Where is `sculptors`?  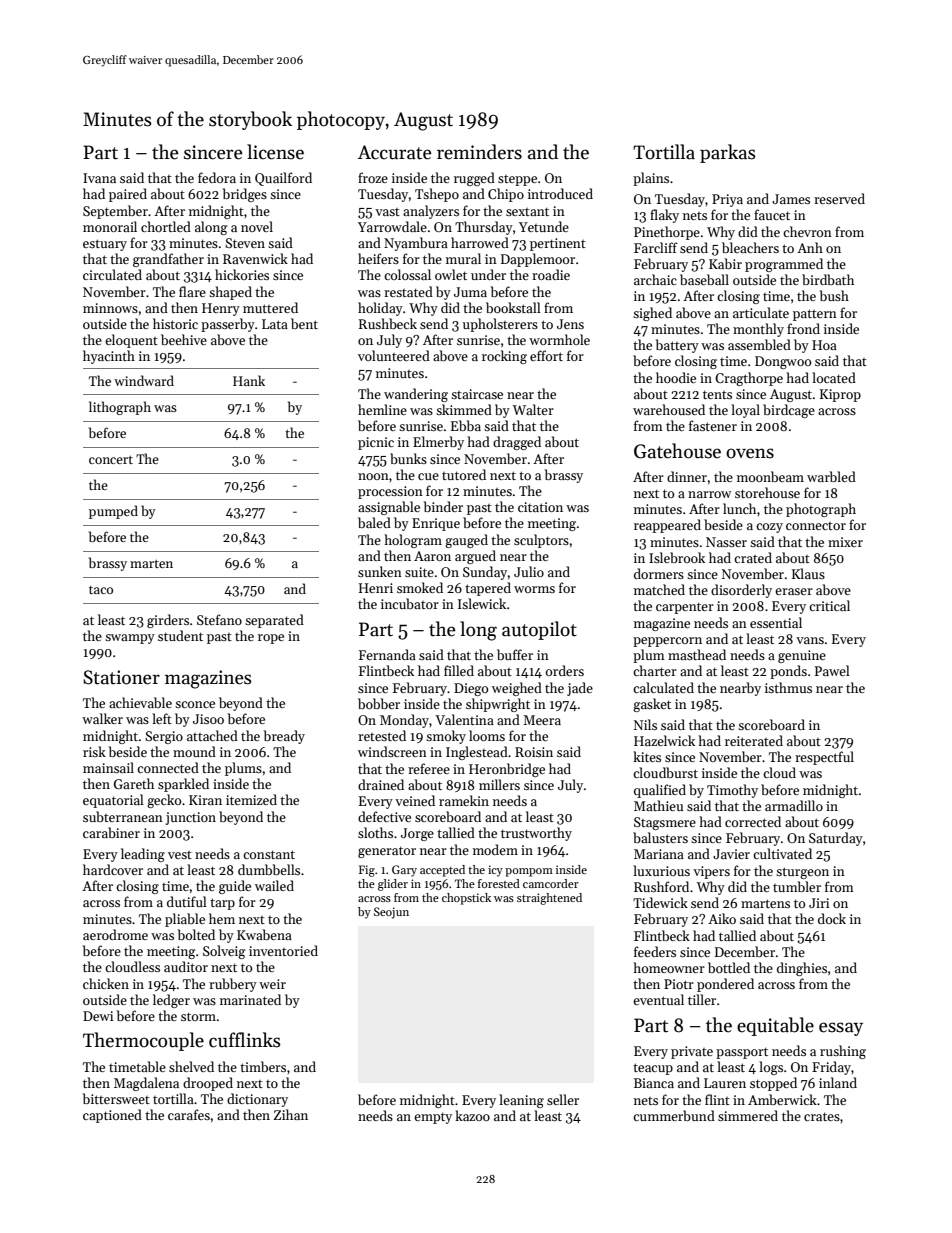
sculptors is located at coordinates (541, 541).
